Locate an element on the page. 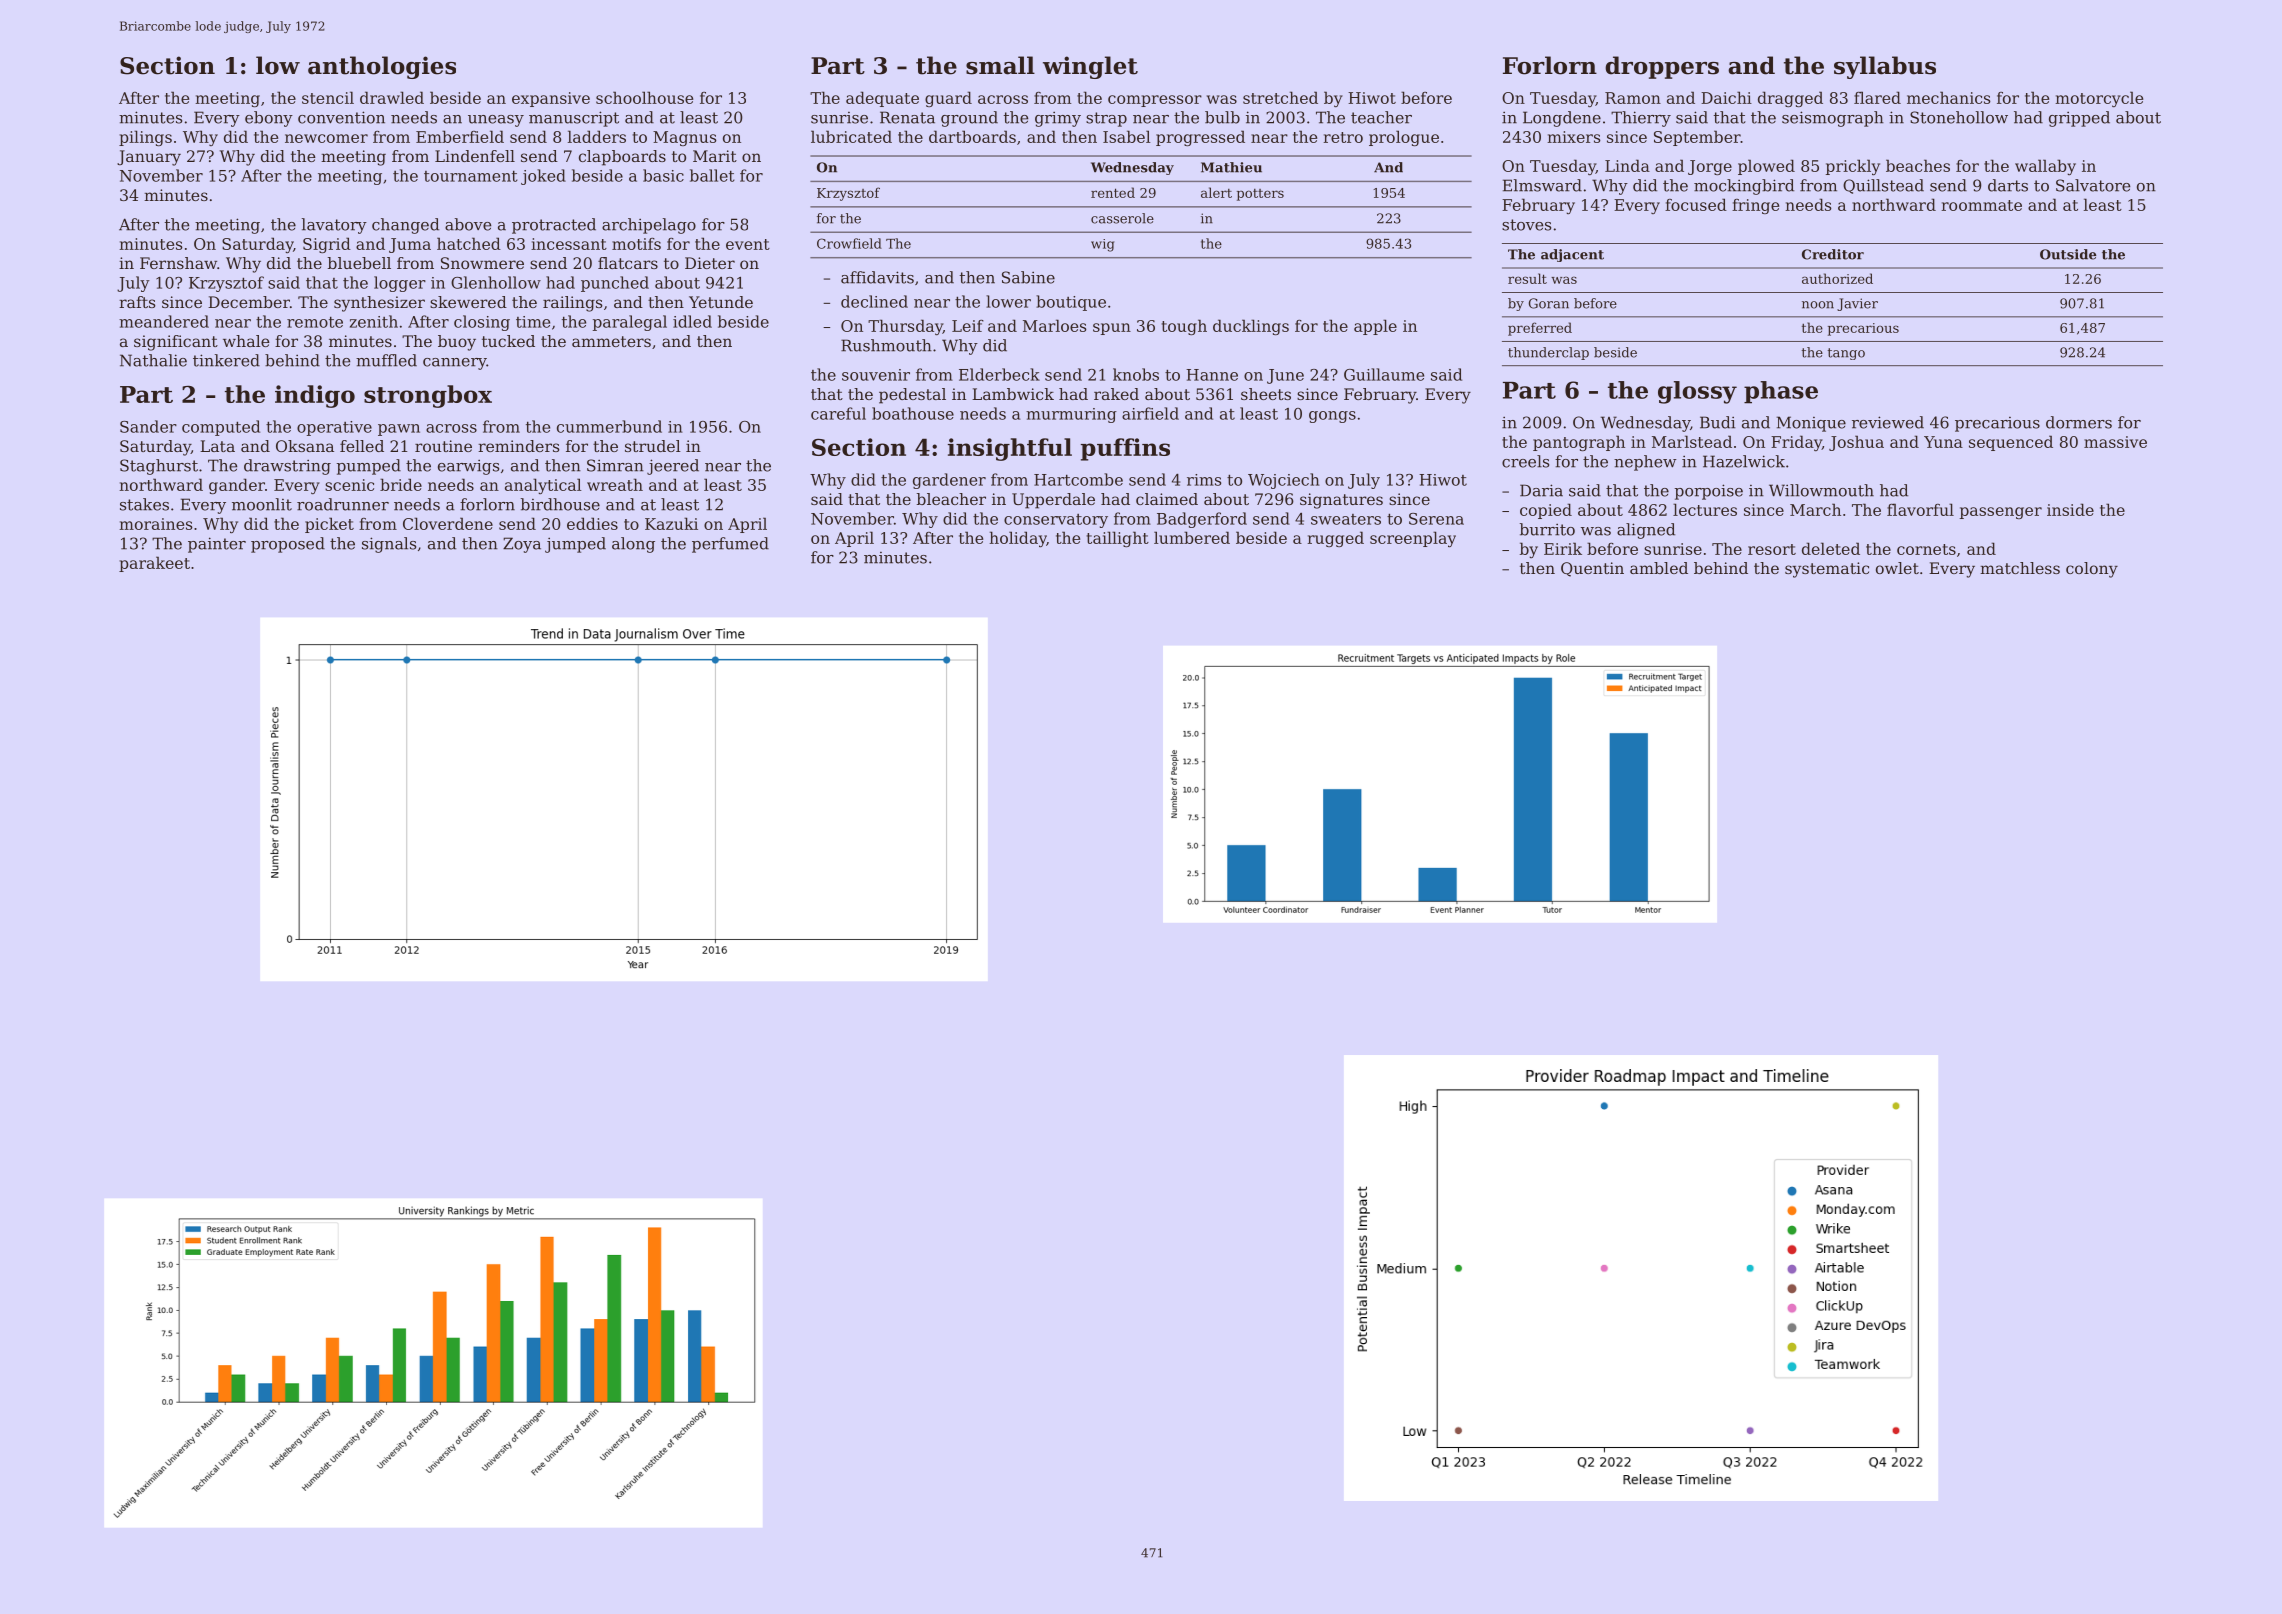 The height and width of the image is (1614, 2282). schoolhouse is located at coordinates (644, 97).
